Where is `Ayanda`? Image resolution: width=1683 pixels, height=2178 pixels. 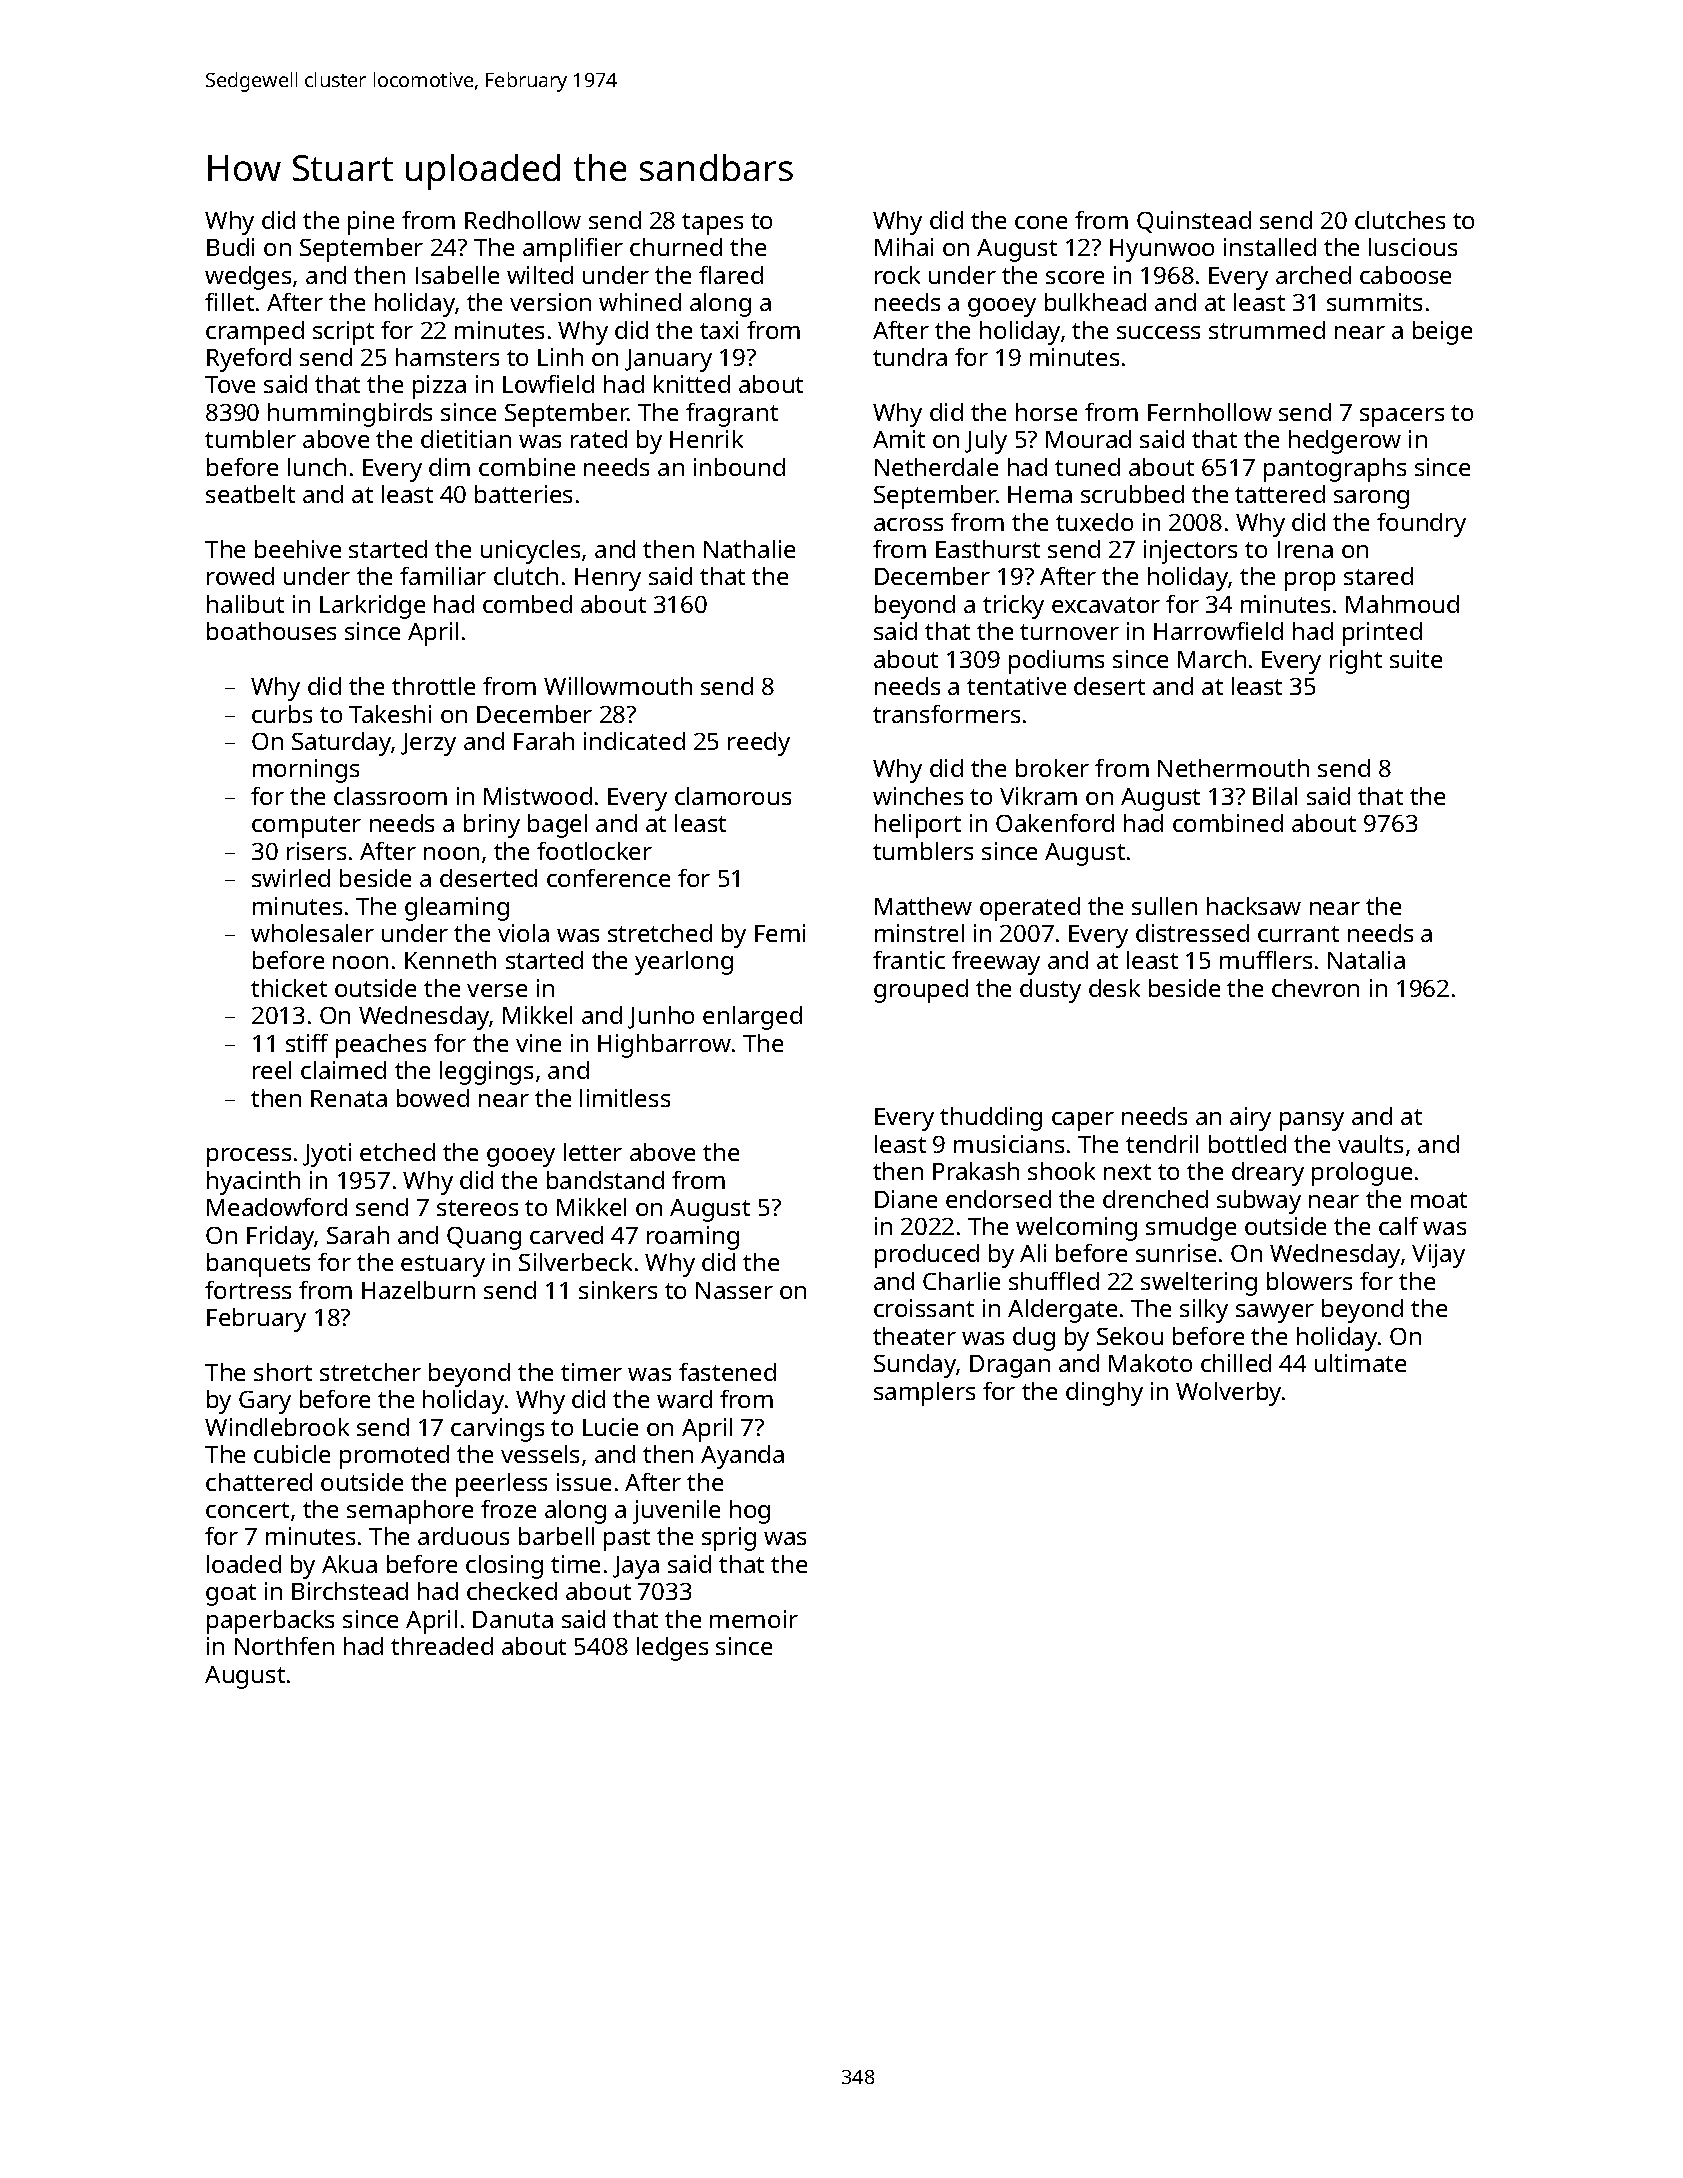
Ayanda is located at coordinates (742, 1457).
